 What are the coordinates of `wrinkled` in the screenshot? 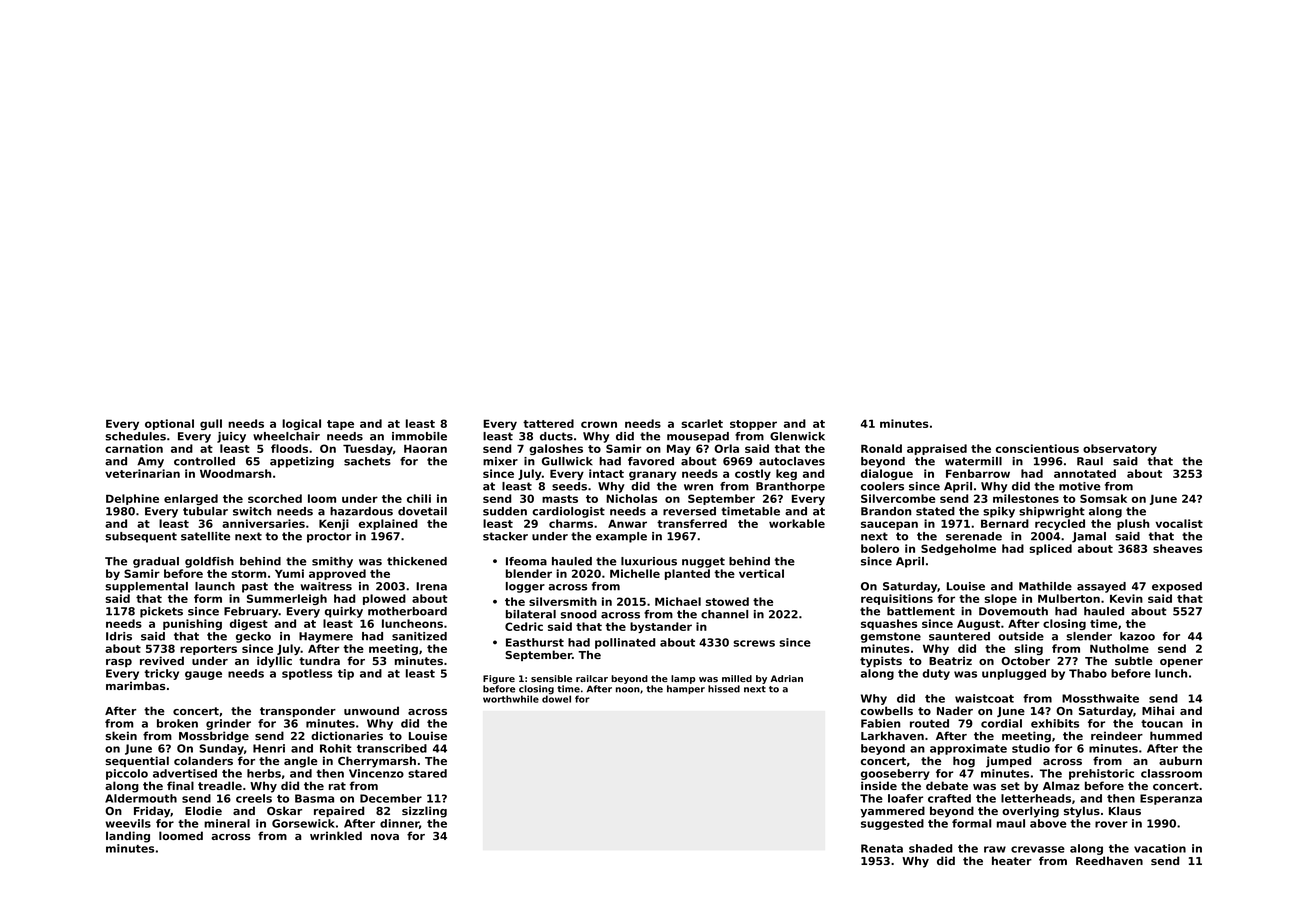 It's located at (336, 835).
